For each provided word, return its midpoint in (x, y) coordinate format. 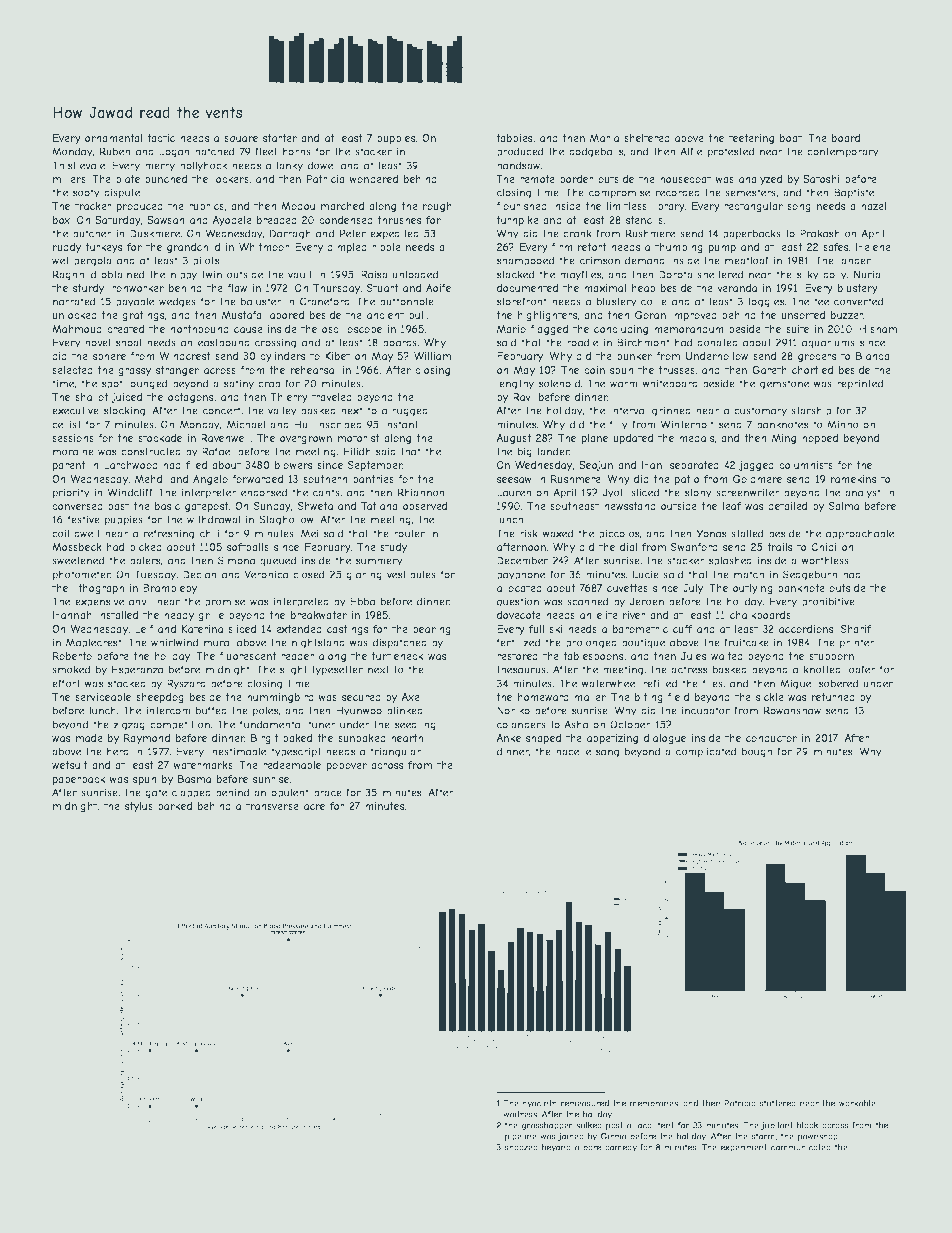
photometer (81, 575)
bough (757, 752)
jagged (756, 466)
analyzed (760, 180)
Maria (604, 138)
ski (555, 629)
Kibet (337, 356)
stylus (139, 807)
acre (314, 807)
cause (248, 330)
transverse (272, 806)
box (62, 220)
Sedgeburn (810, 575)
